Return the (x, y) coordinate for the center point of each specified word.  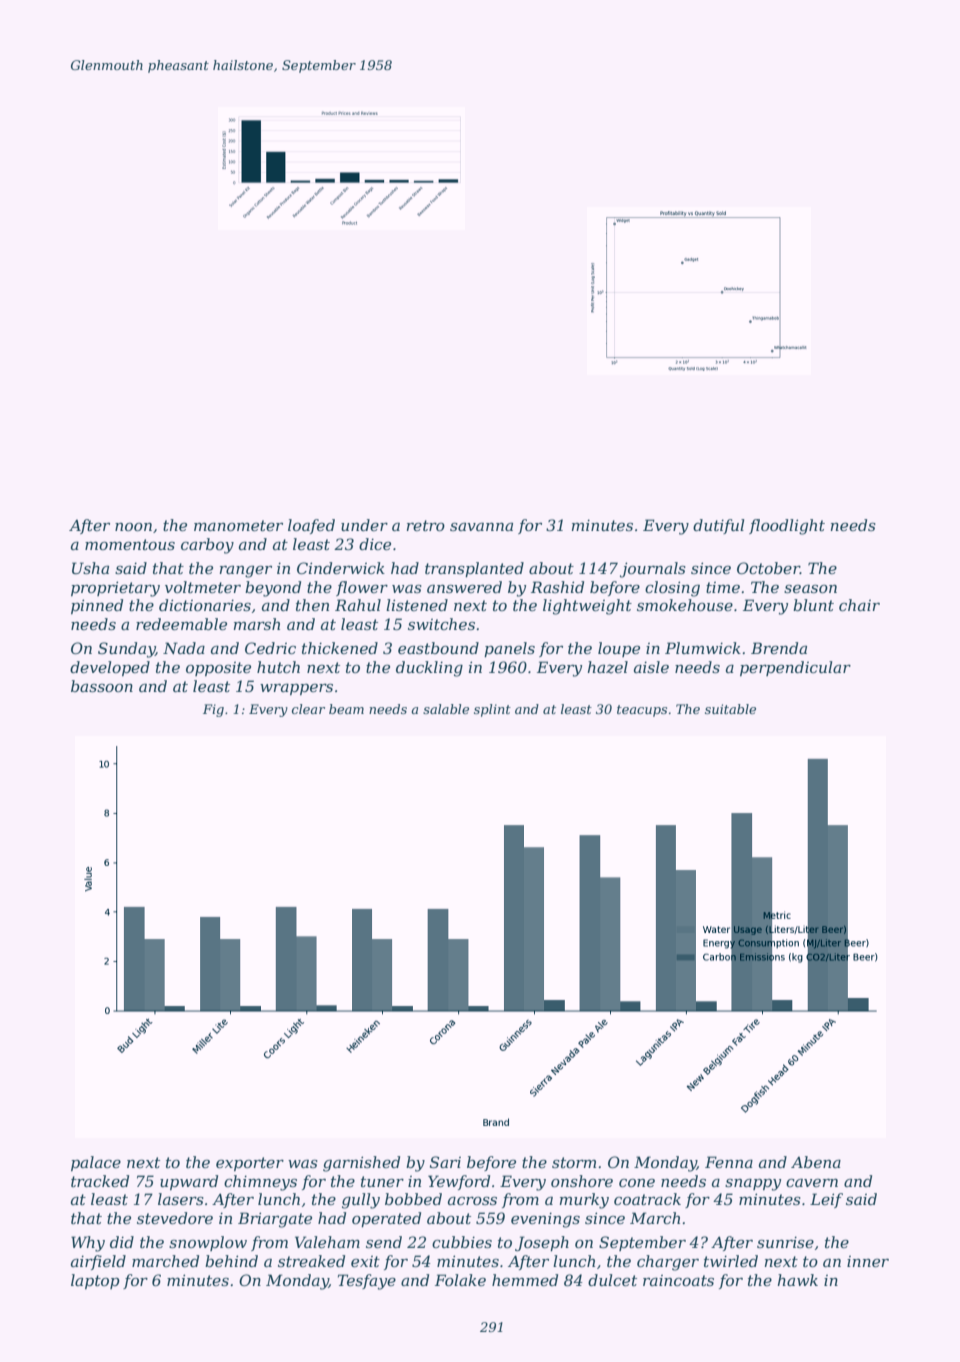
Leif (826, 1200)
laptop (95, 1281)
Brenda (779, 648)
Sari (445, 1162)
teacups (642, 711)
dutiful (718, 526)
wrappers (296, 689)
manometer (238, 525)
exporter (250, 1164)
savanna (481, 527)
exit (365, 1261)
